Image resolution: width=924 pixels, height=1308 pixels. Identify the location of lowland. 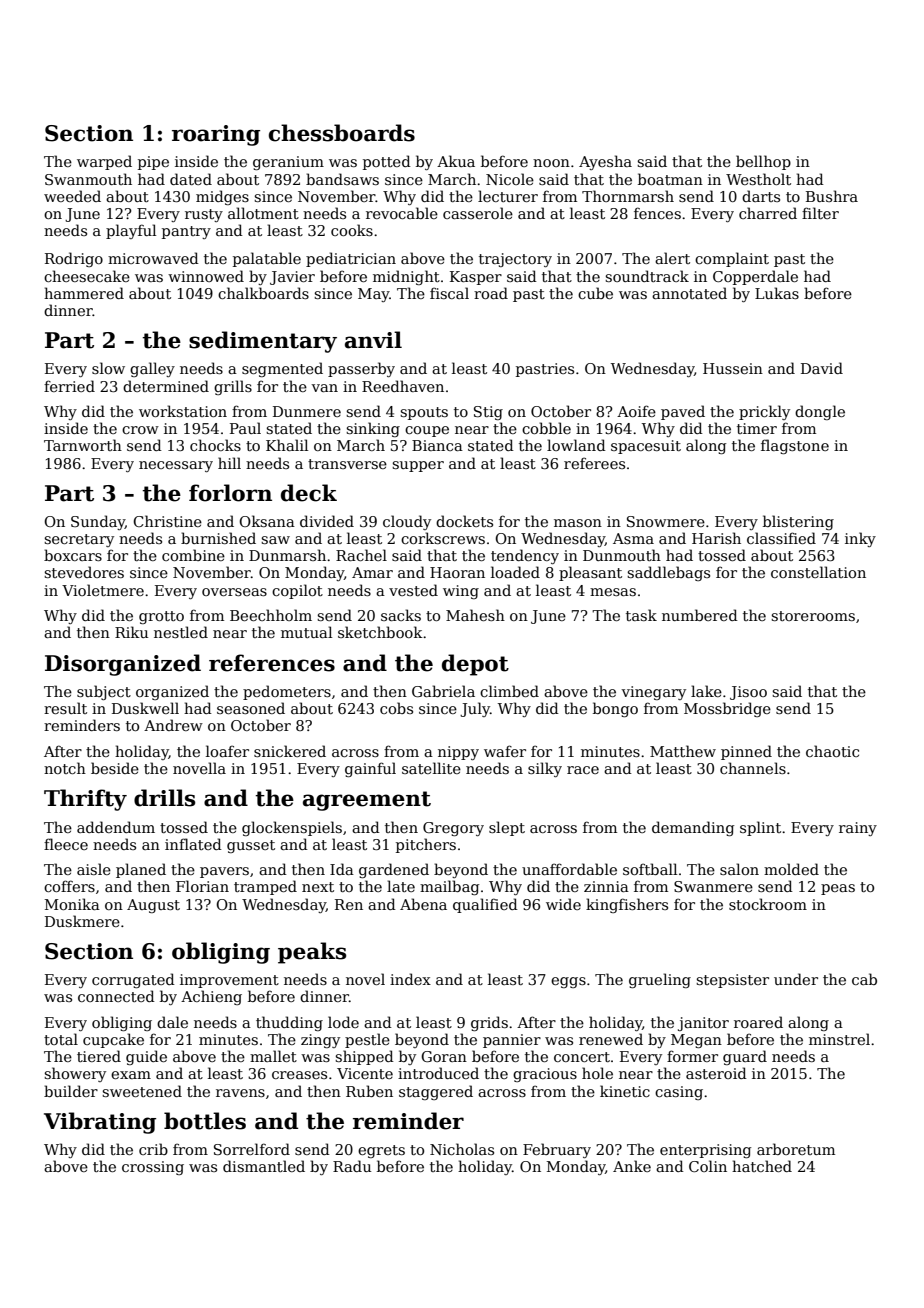
(576, 445).
